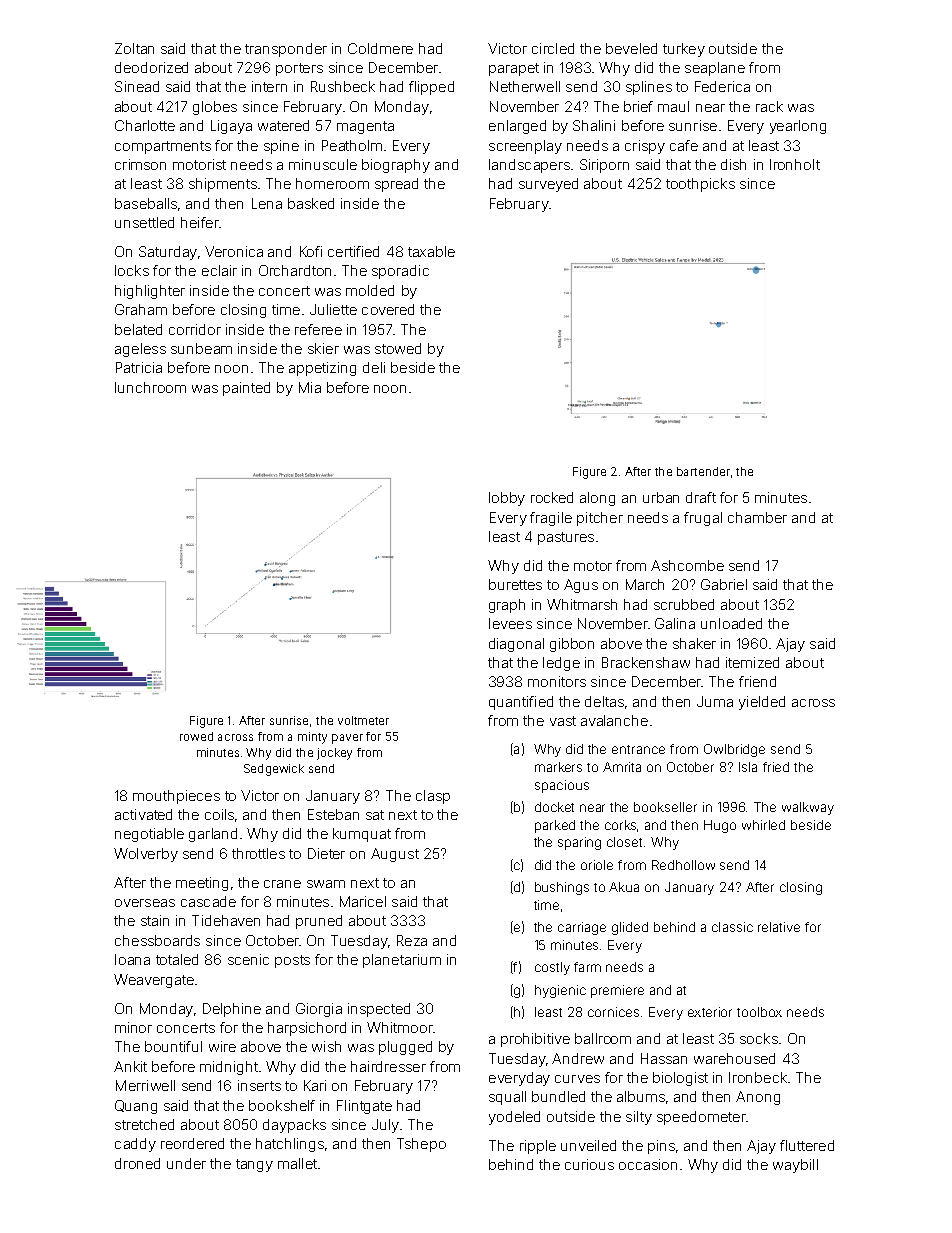 The height and width of the screenshot is (1233, 952). I want to click on turkey, so click(684, 50).
